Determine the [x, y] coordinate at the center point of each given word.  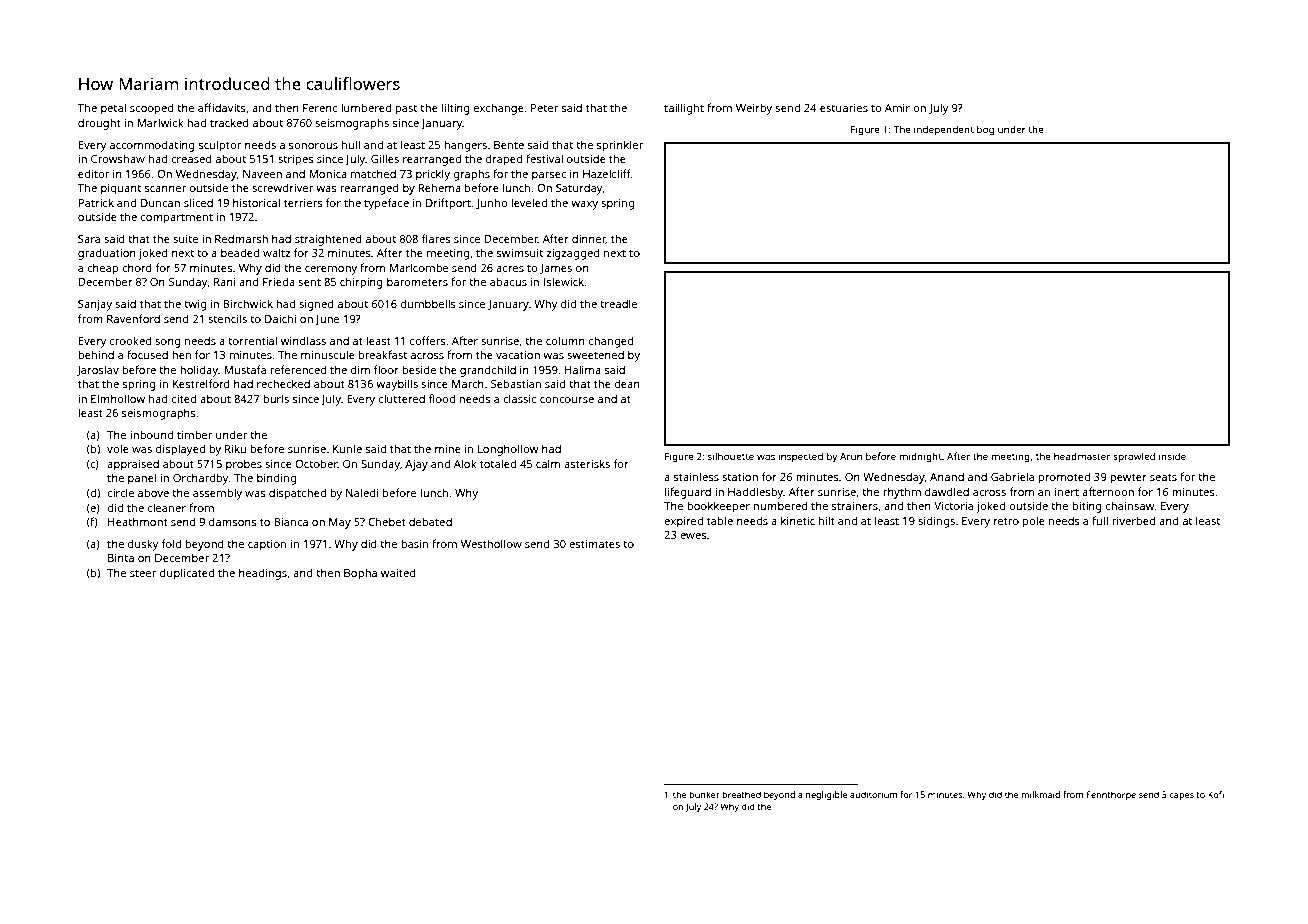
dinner [589, 239]
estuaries [844, 108]
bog [985, 130]
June [327, 320]
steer [143, 573]
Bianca [291, 522]
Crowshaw [118, 158]
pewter [1128, 479]
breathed [741, 794]
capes [1182, 796]
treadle [618, 303]
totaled [498, 463]
